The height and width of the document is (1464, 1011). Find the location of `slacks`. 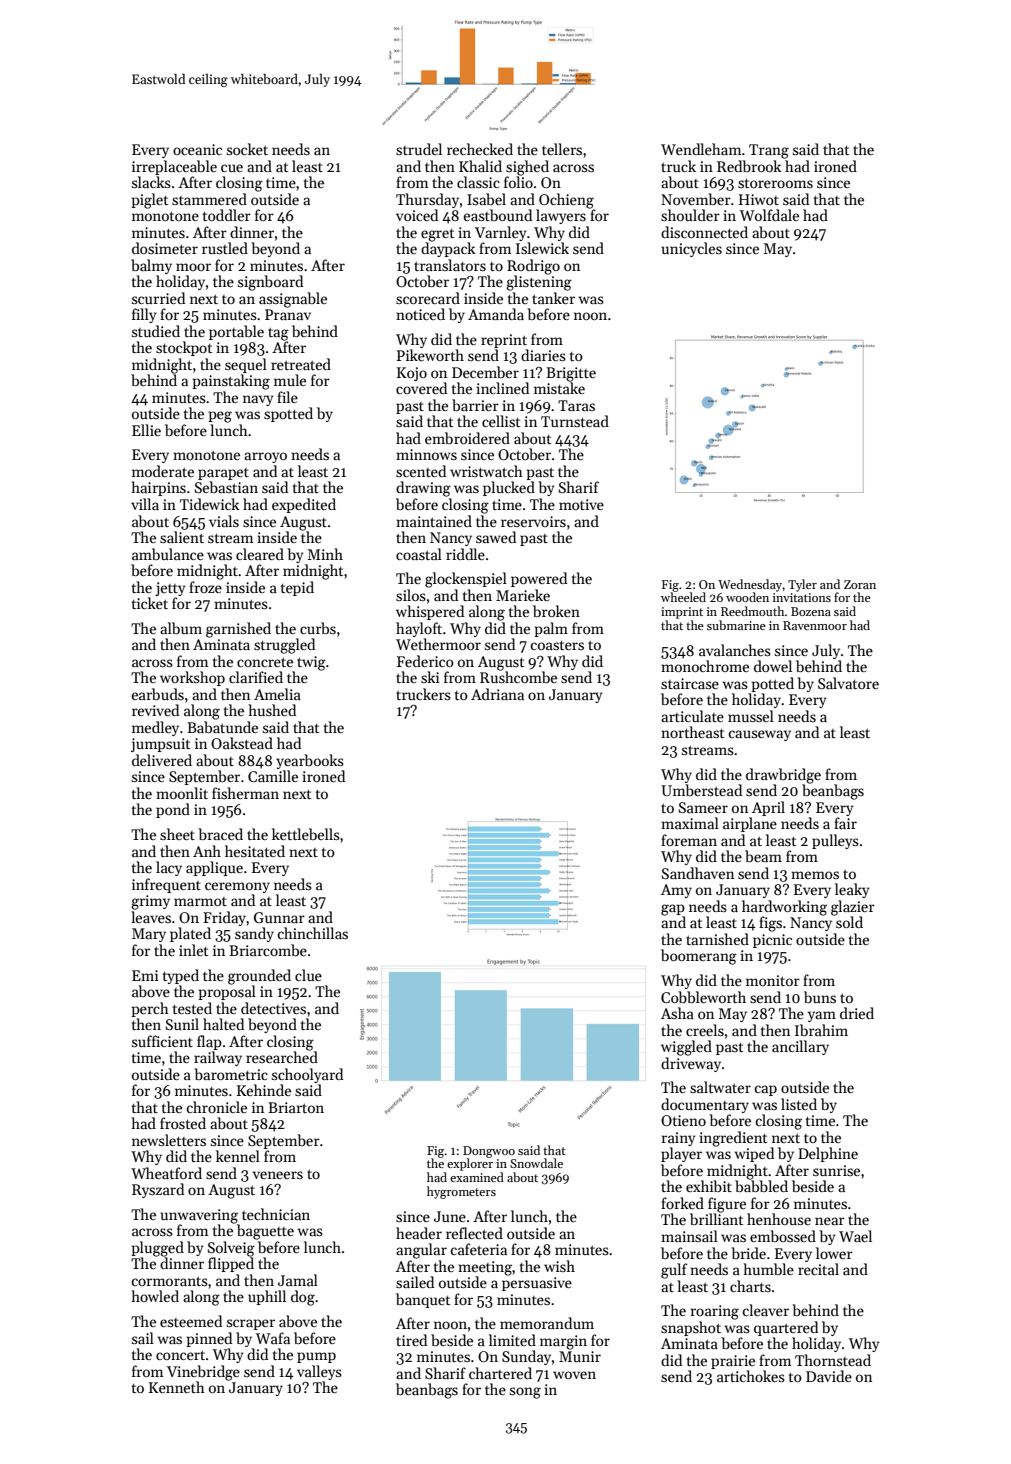

slacks is located at coordinates (151, 182).
